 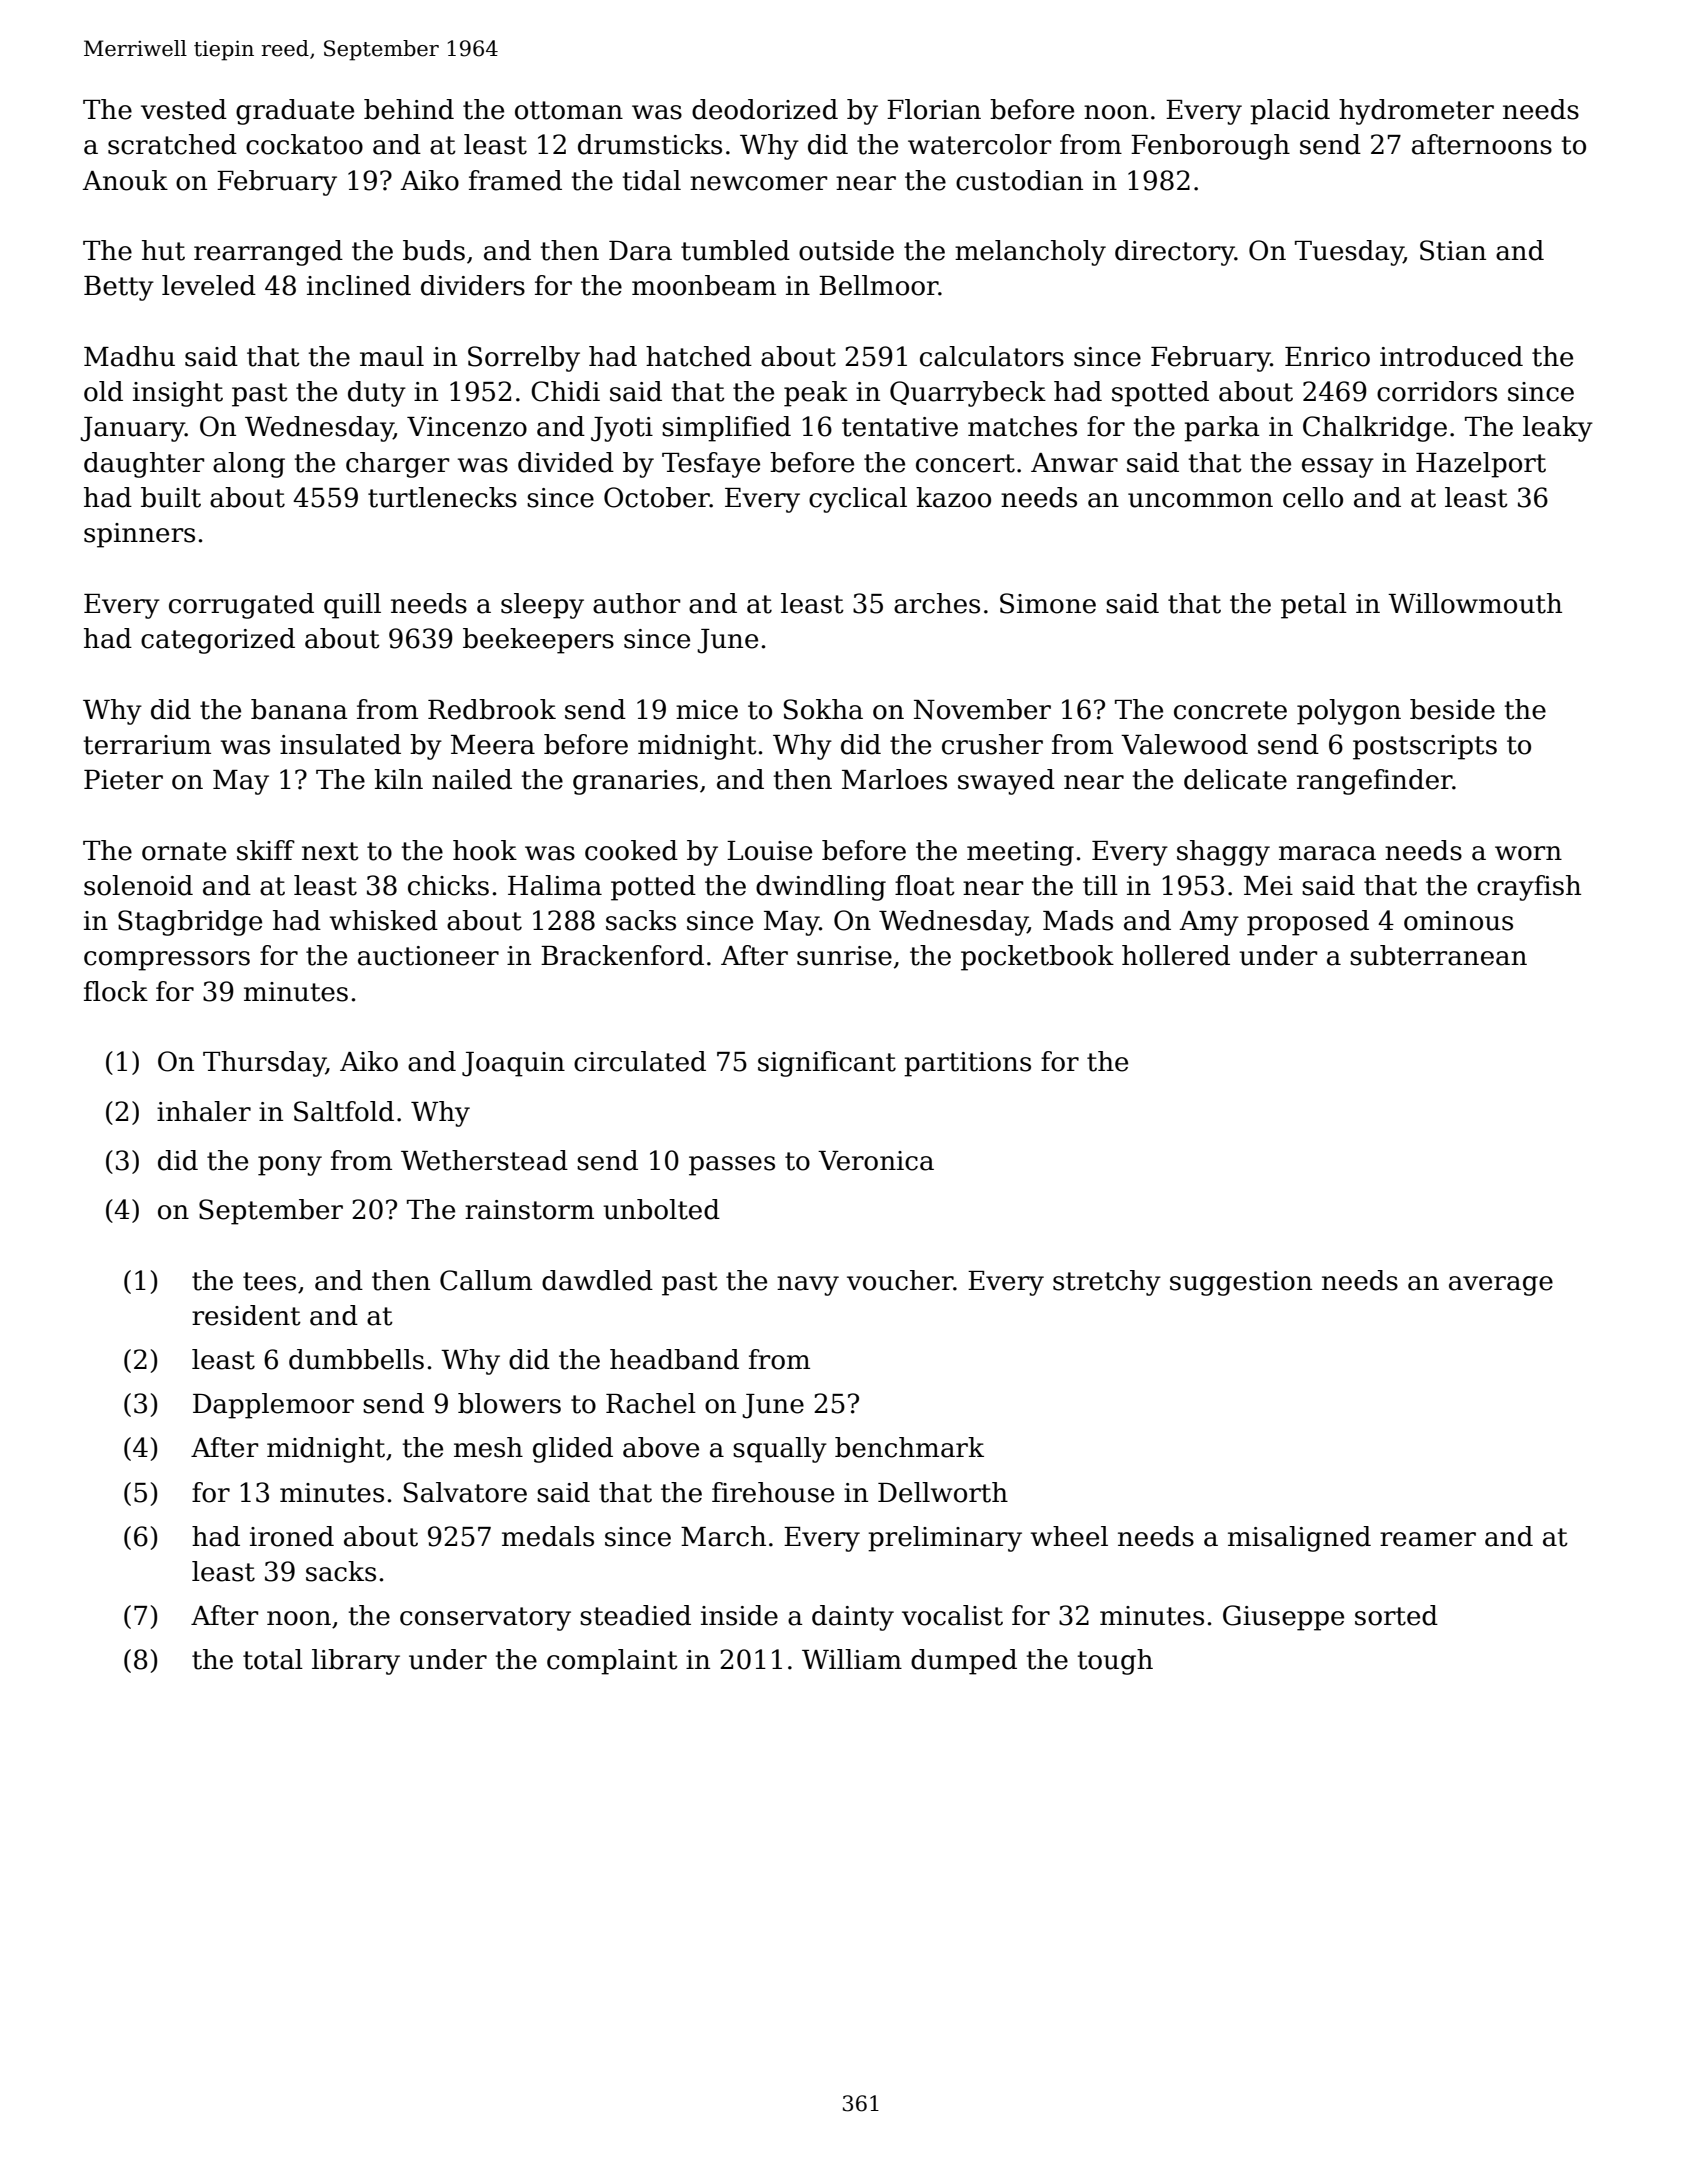 What do you see at coordinates (765, 109) in the screenshot?
I see `deodorized` at bounding box center [765, 109].
